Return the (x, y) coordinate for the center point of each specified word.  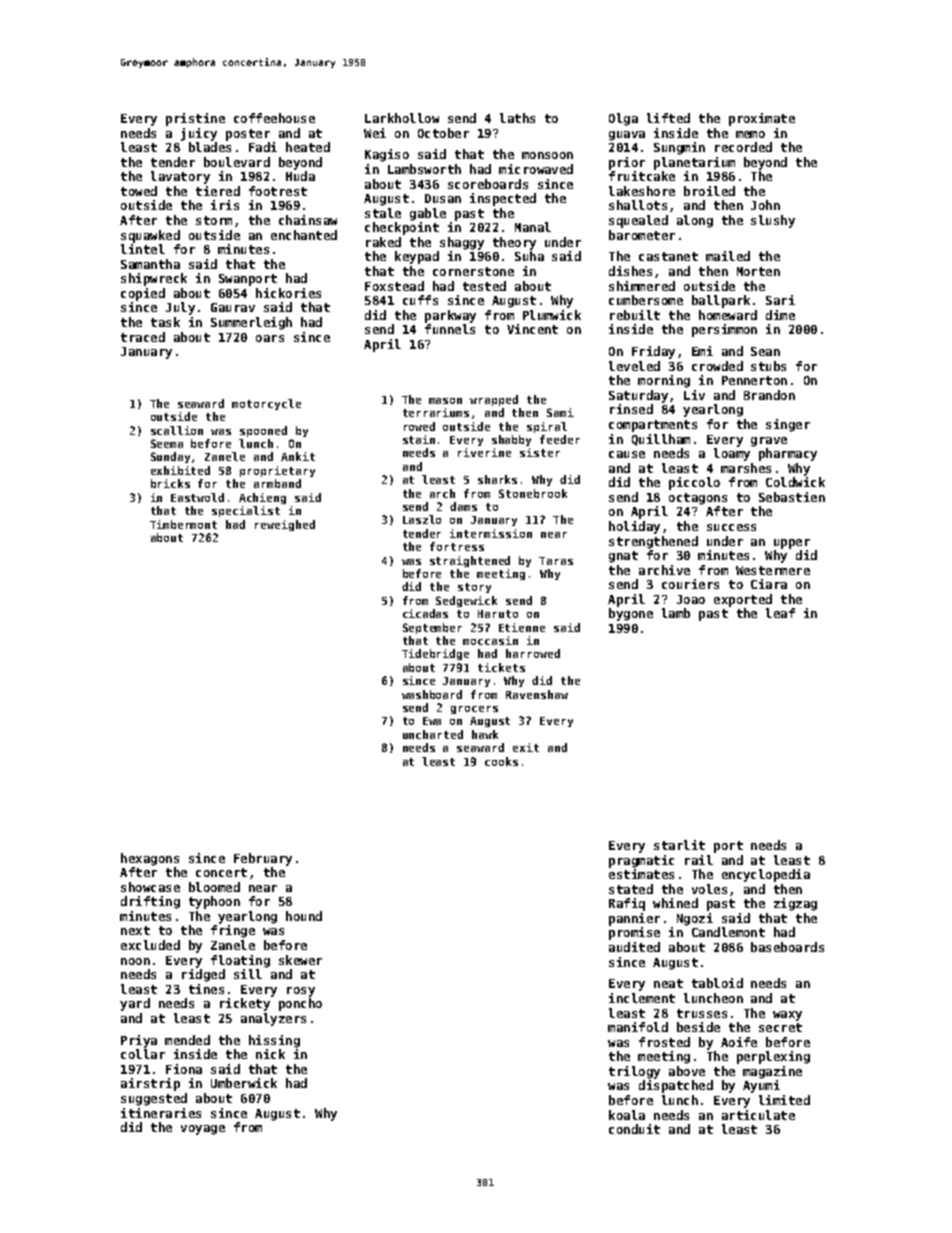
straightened (470, 561)
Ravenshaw (537, 694)
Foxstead (394, 286)
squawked (150, 236)
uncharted (433, 734)
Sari (780, 300)
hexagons (150, 859)
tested (484, 286)
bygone (631, 614)
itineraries (161, 1113)
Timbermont (183, 524)
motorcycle (266, 404)
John (765, 205)
